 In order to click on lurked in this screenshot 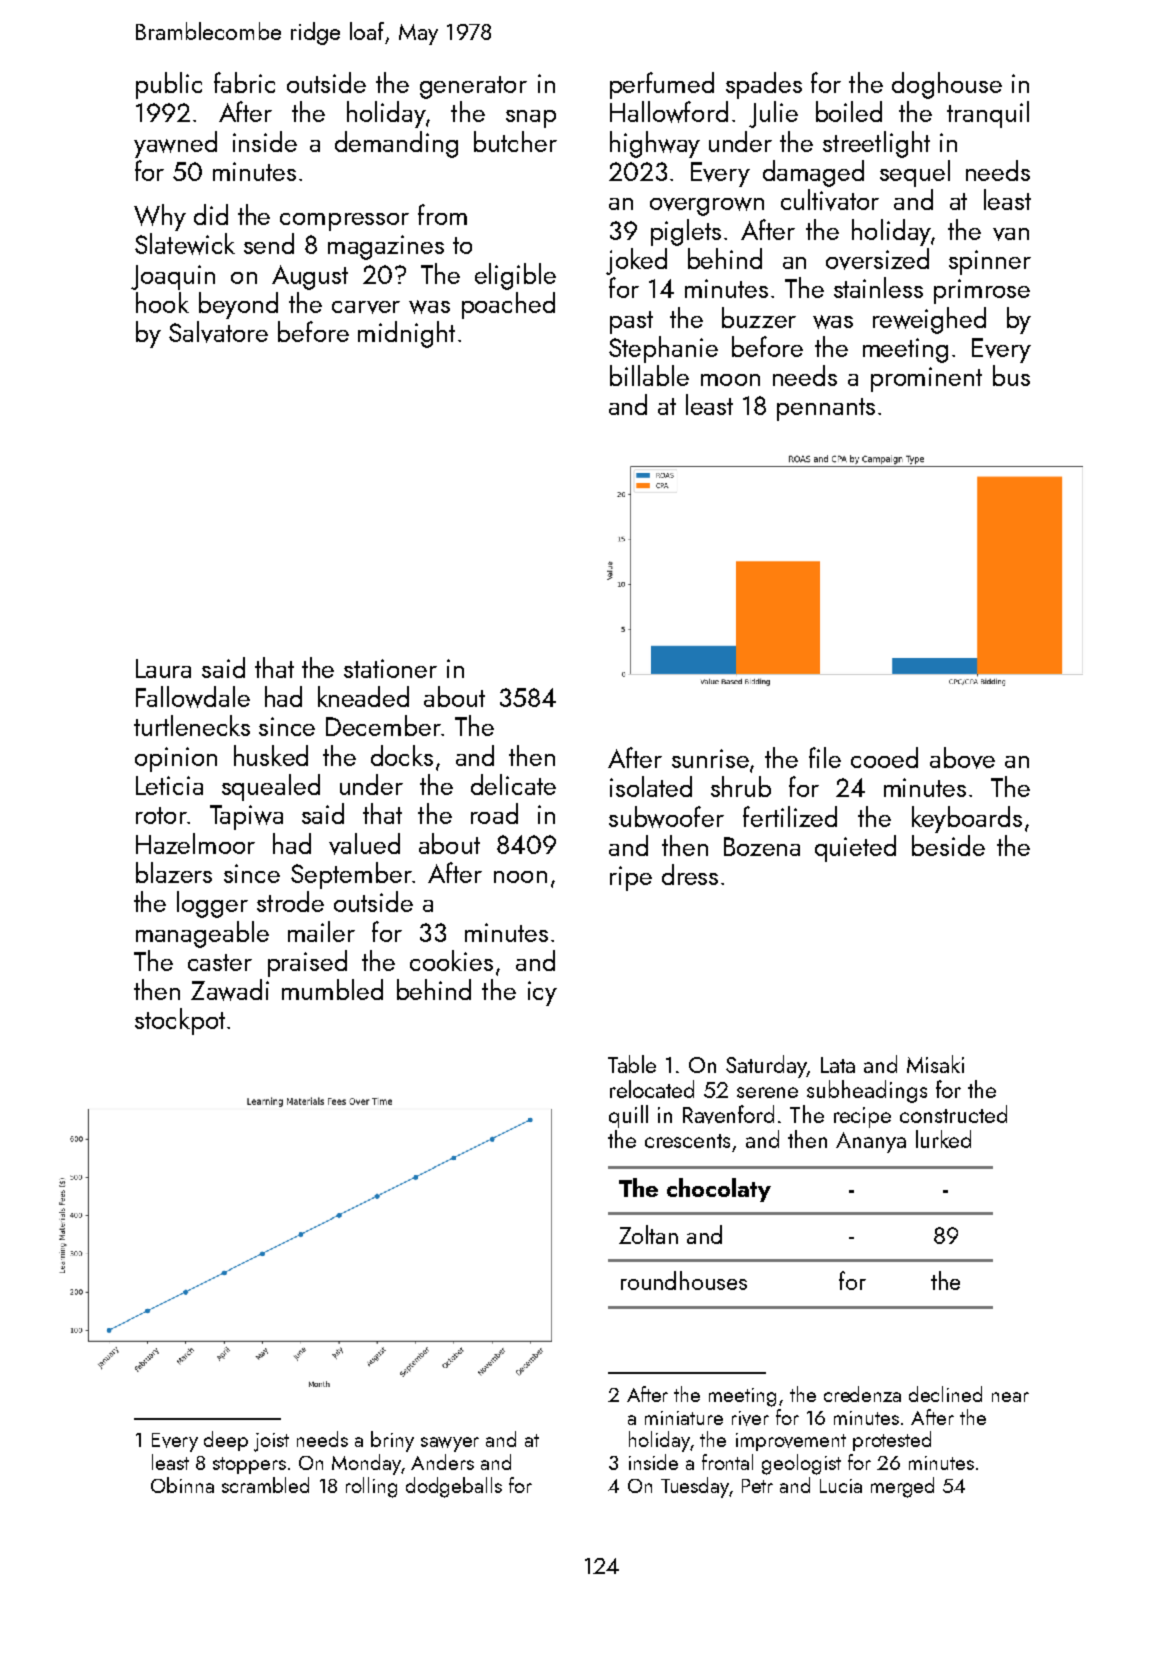, I will do `click(943, 1139)`.
